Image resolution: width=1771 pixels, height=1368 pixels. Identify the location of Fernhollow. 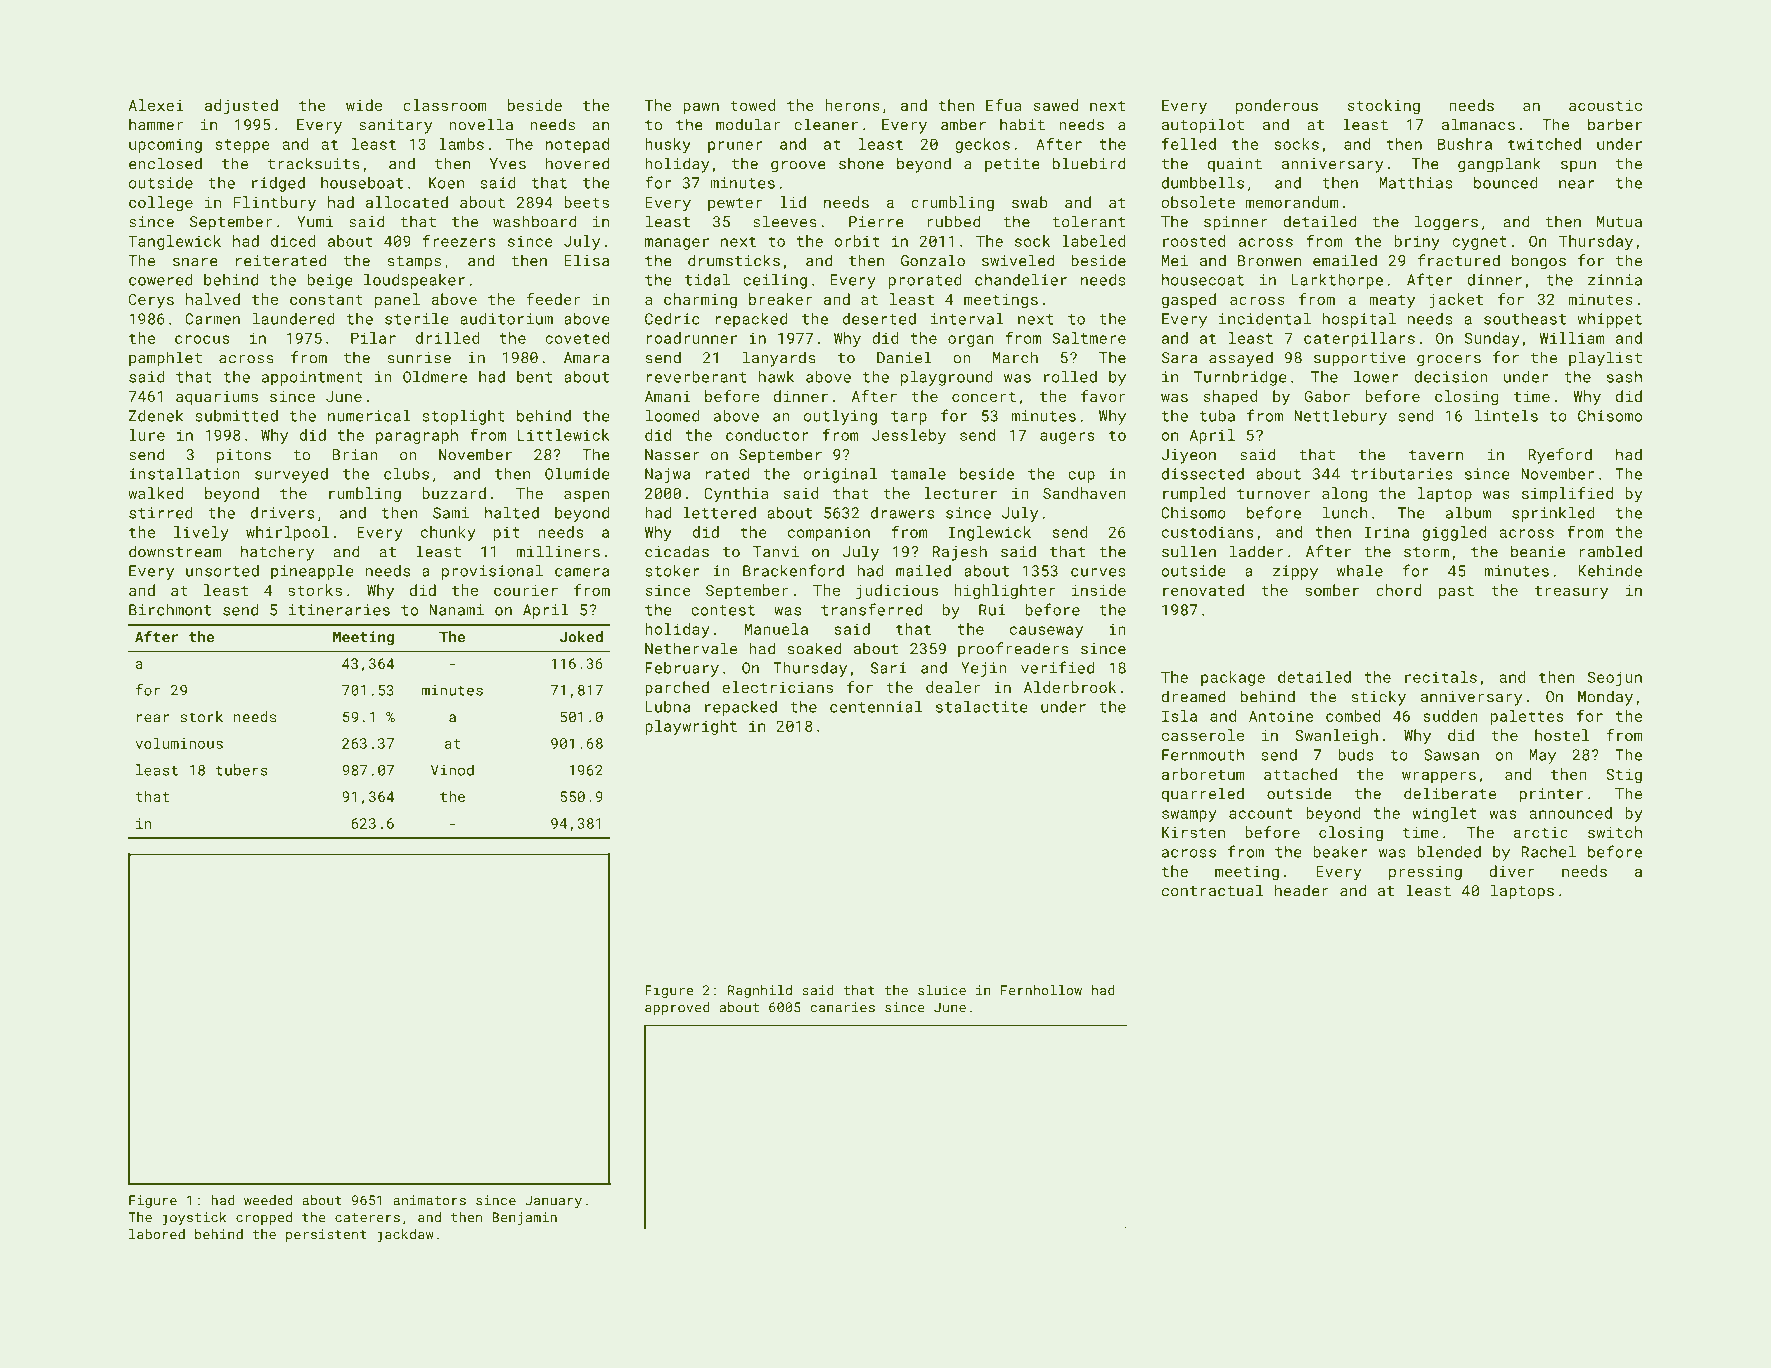
(1041, 990).
